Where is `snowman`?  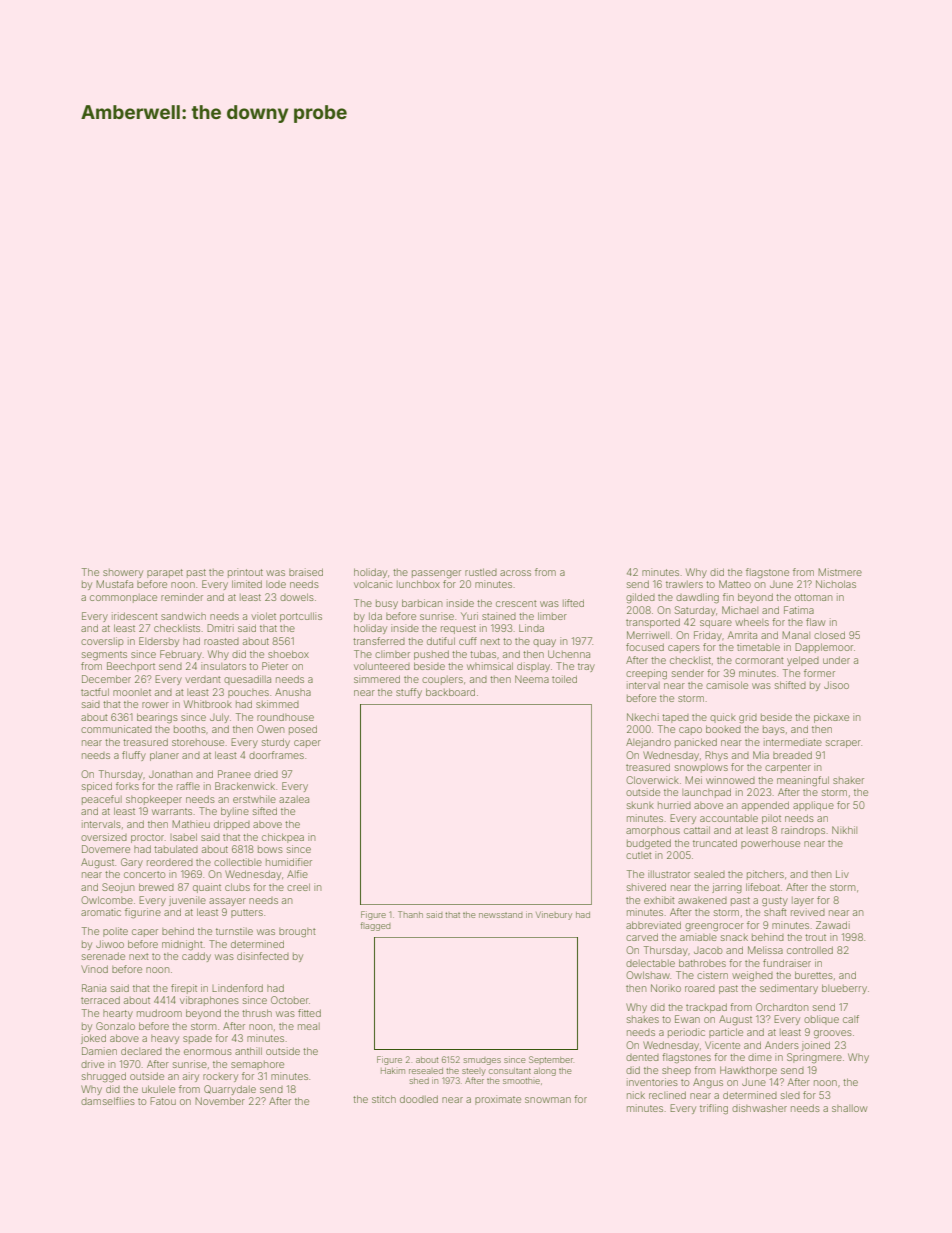 snowman is located at coordinates (548, 1100).
